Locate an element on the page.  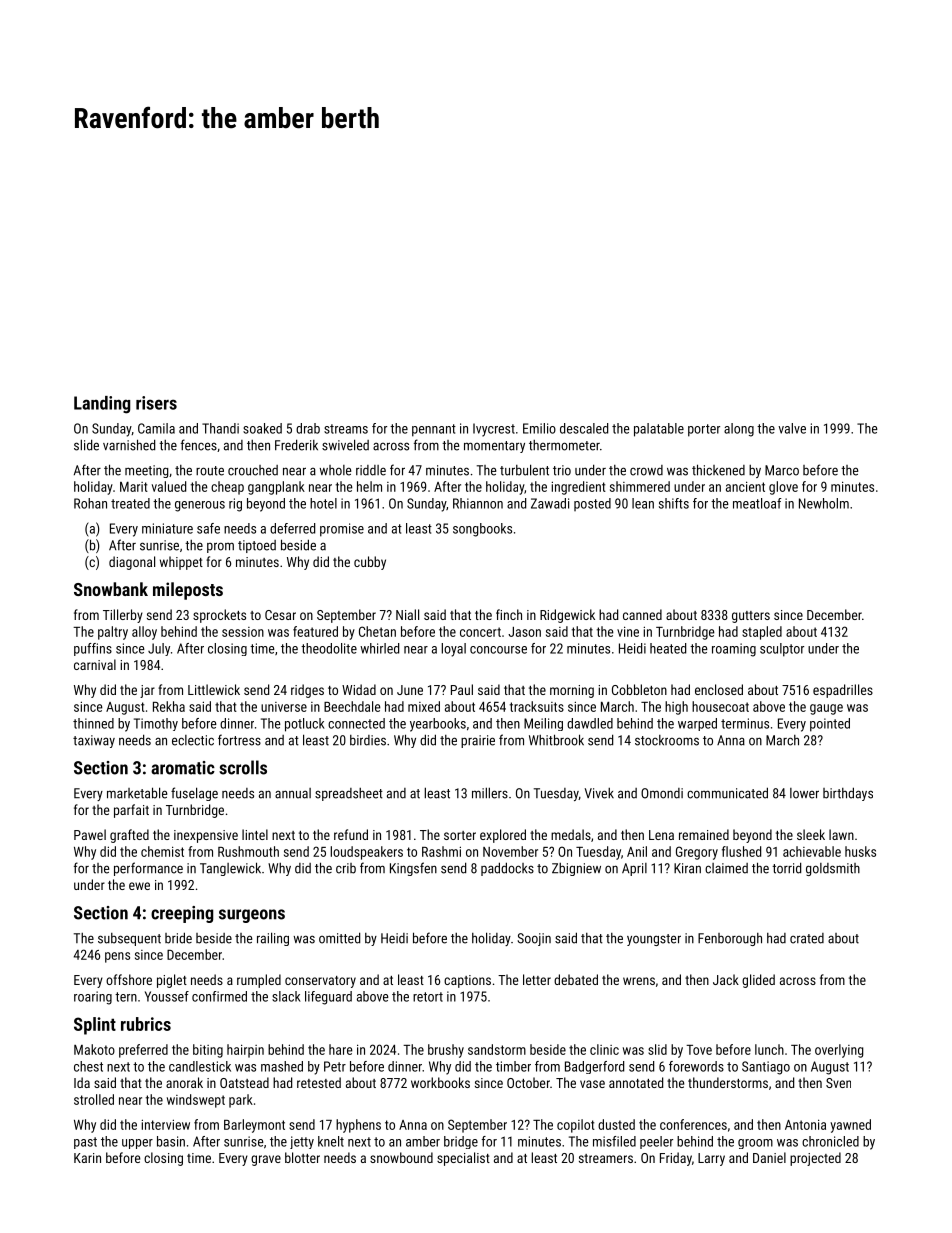
crated is located at coordinates (807, 938).
